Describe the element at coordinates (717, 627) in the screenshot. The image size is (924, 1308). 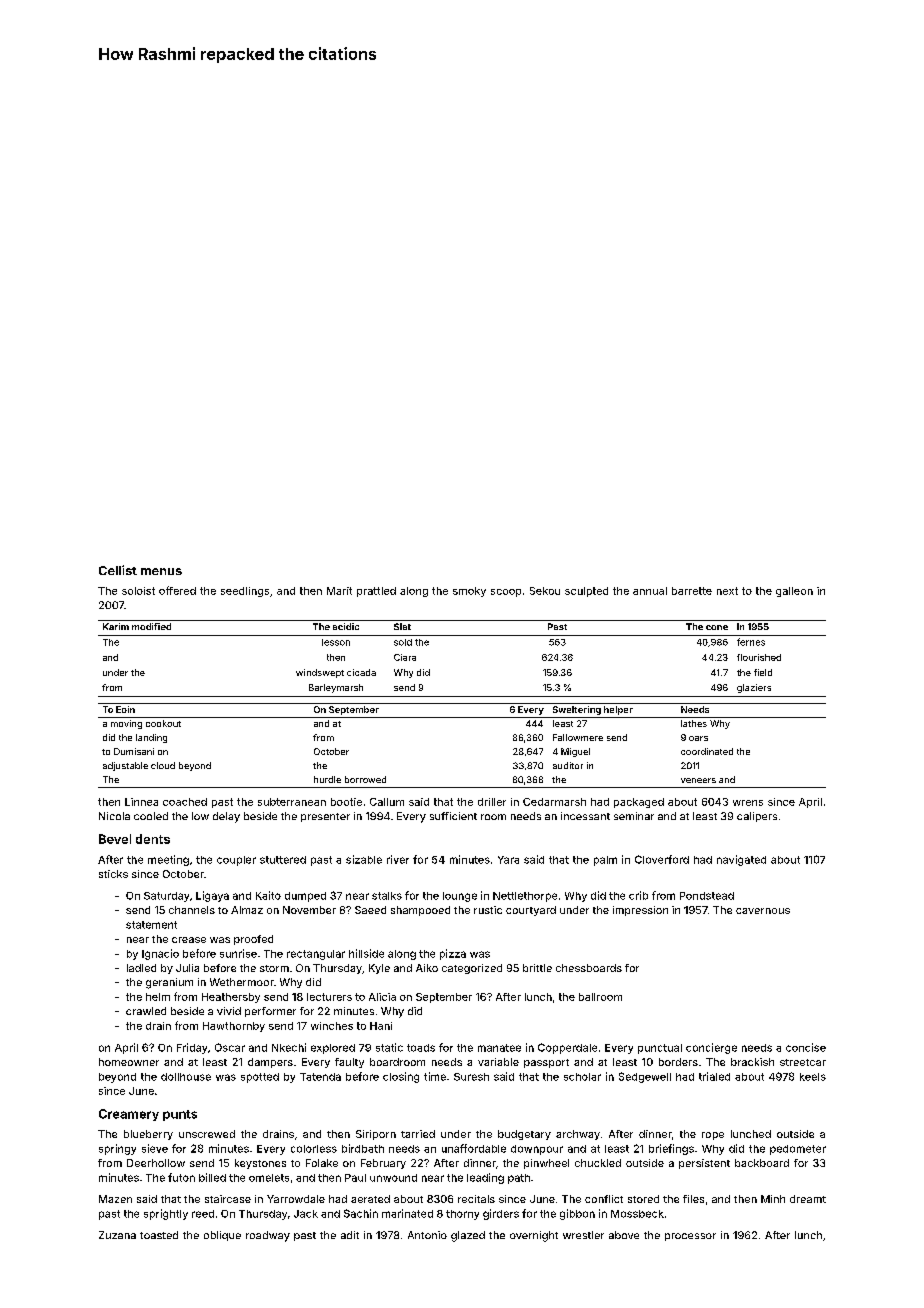
I see `cone` at that location.
